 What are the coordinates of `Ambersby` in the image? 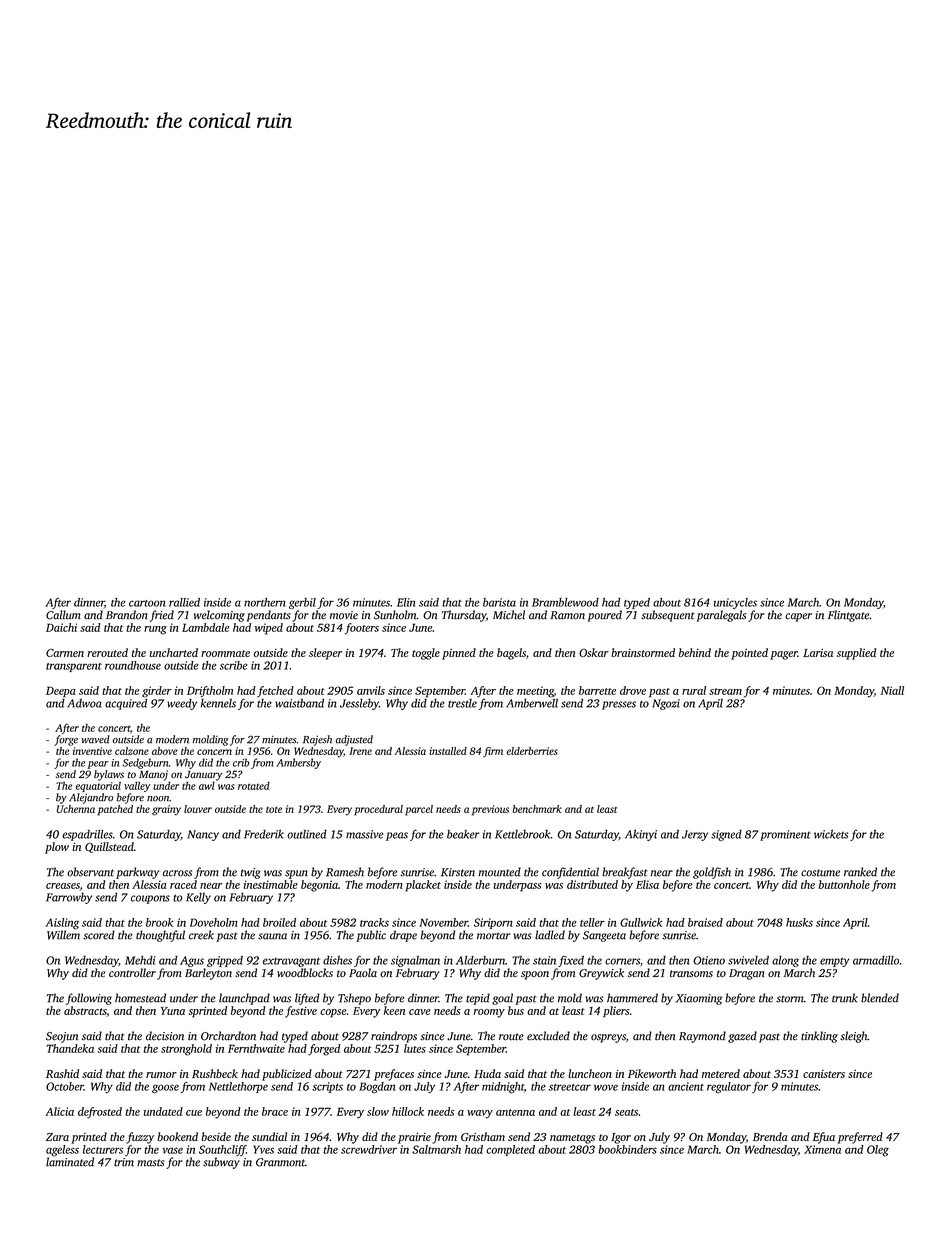 It's located at (298, 763).
